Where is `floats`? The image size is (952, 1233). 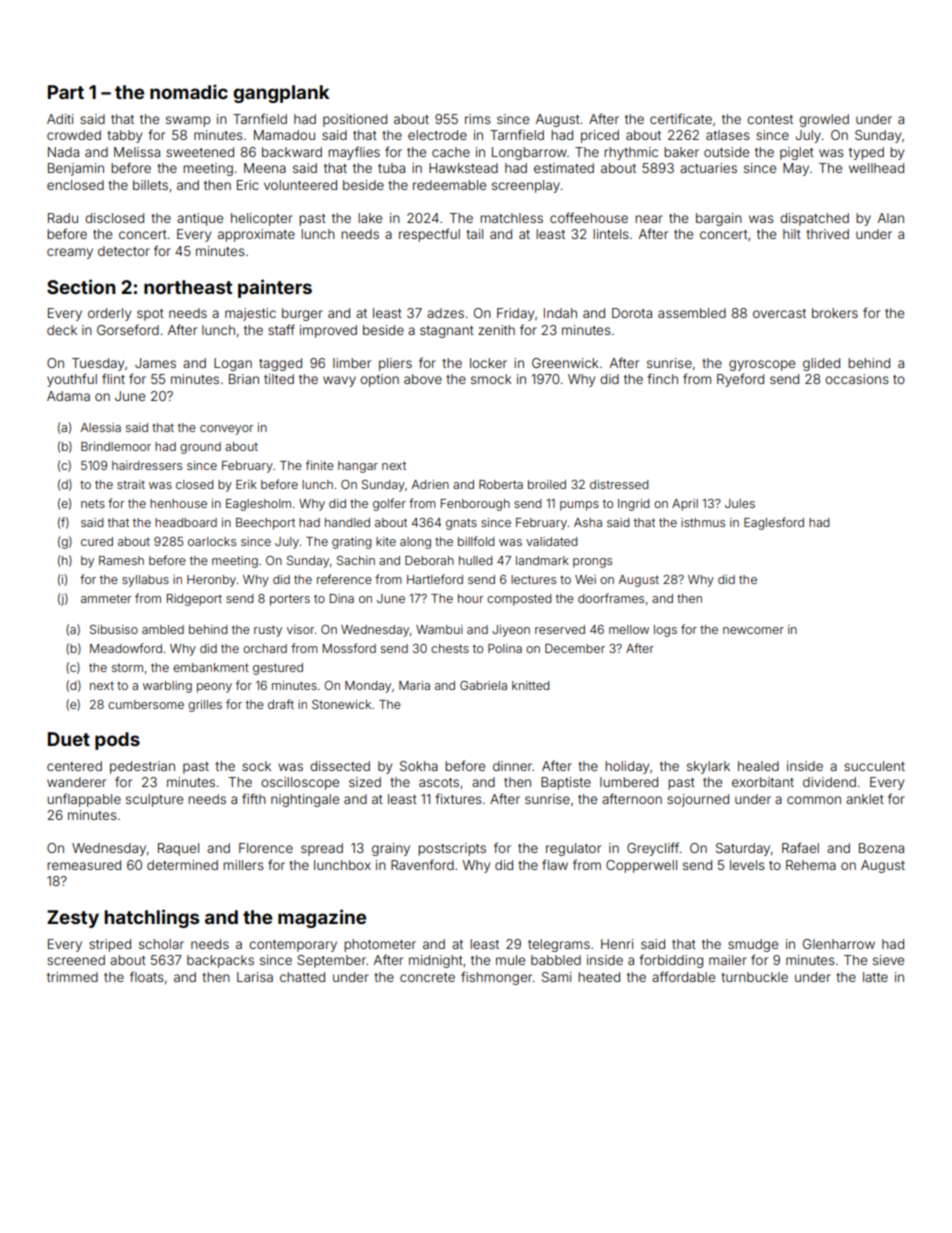 floats is located at coordinates (147, 976).
